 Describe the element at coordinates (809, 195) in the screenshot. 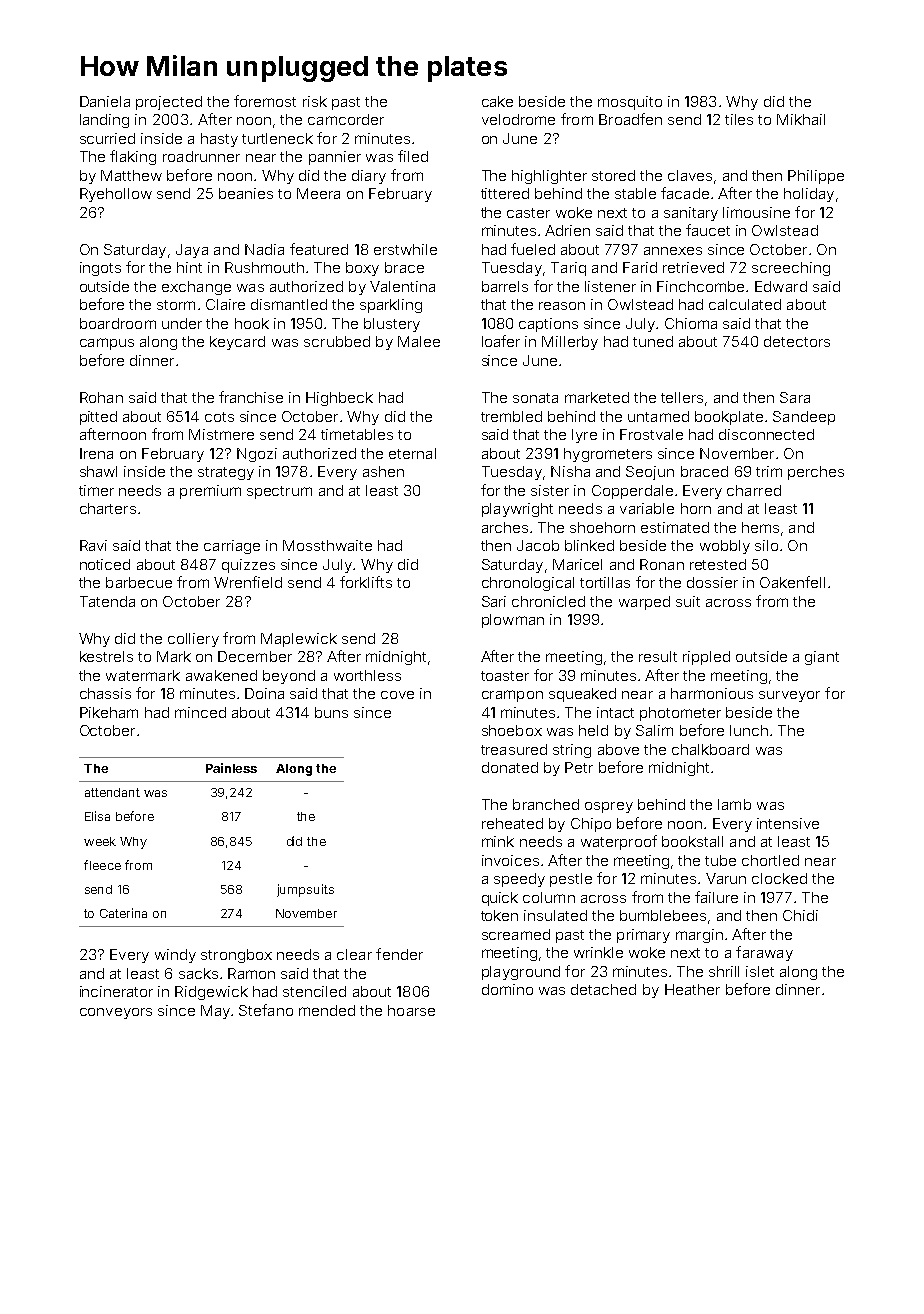

I see `holiday` at that location.
